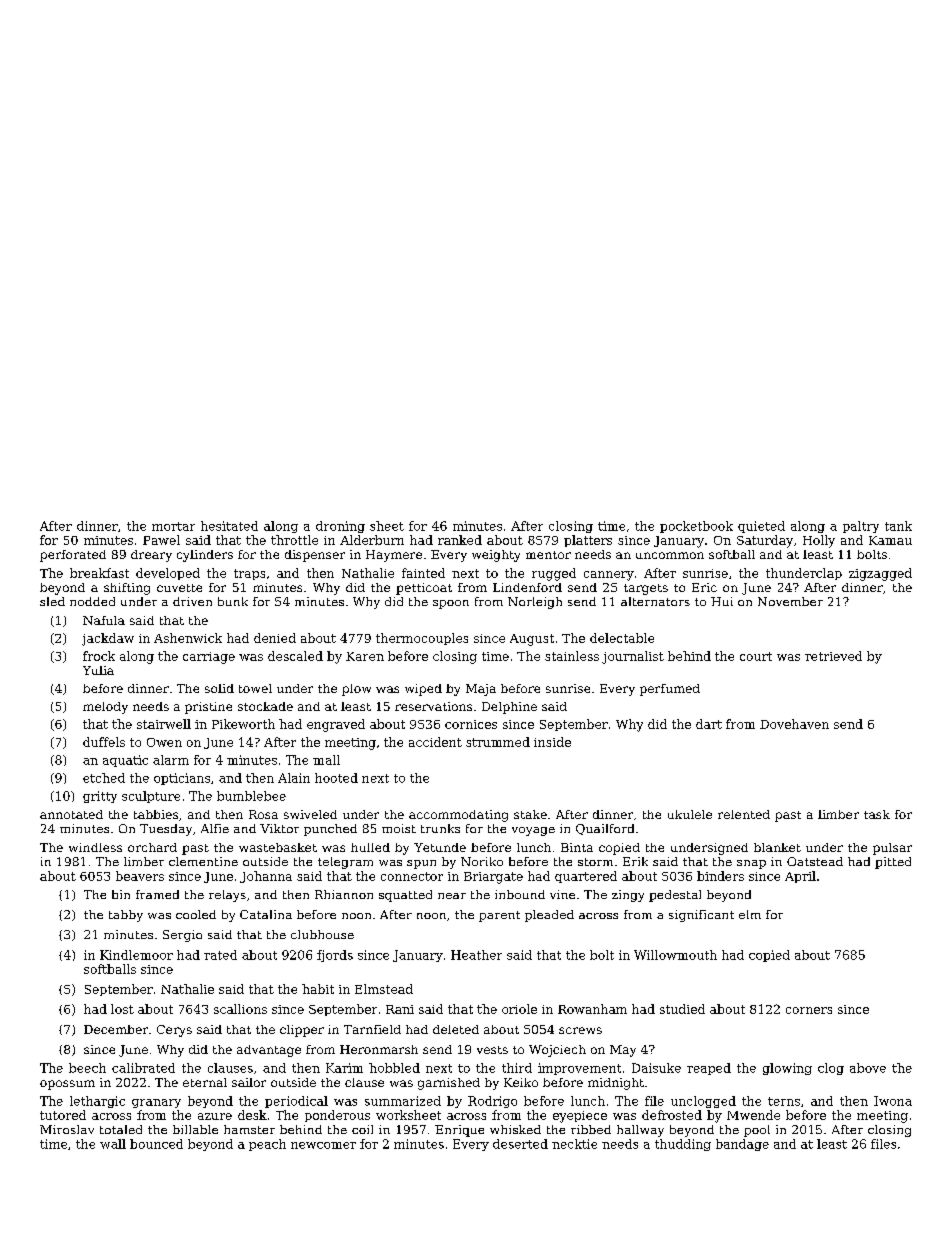 The width and height of the screenshot is (952, 1233). I want to click on droning, so click(340, 527).
